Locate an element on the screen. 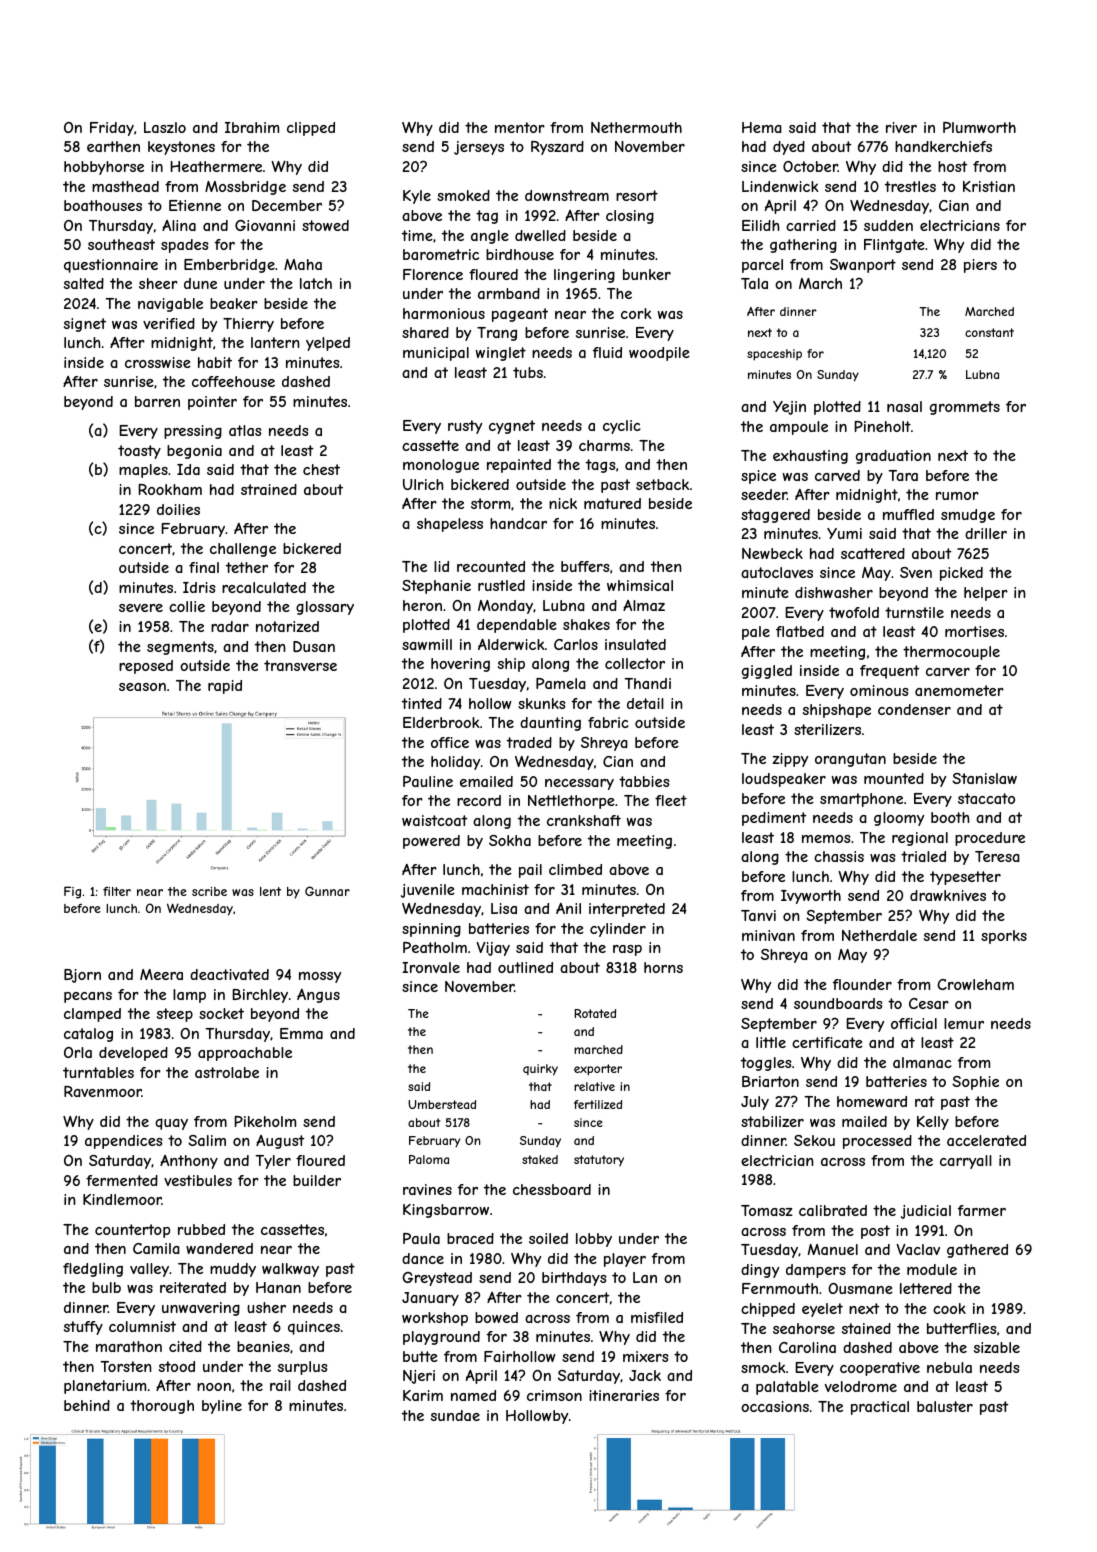 The height and width of the screenshot is (1552, 1097). setback is located at coordinates (662, 484).
